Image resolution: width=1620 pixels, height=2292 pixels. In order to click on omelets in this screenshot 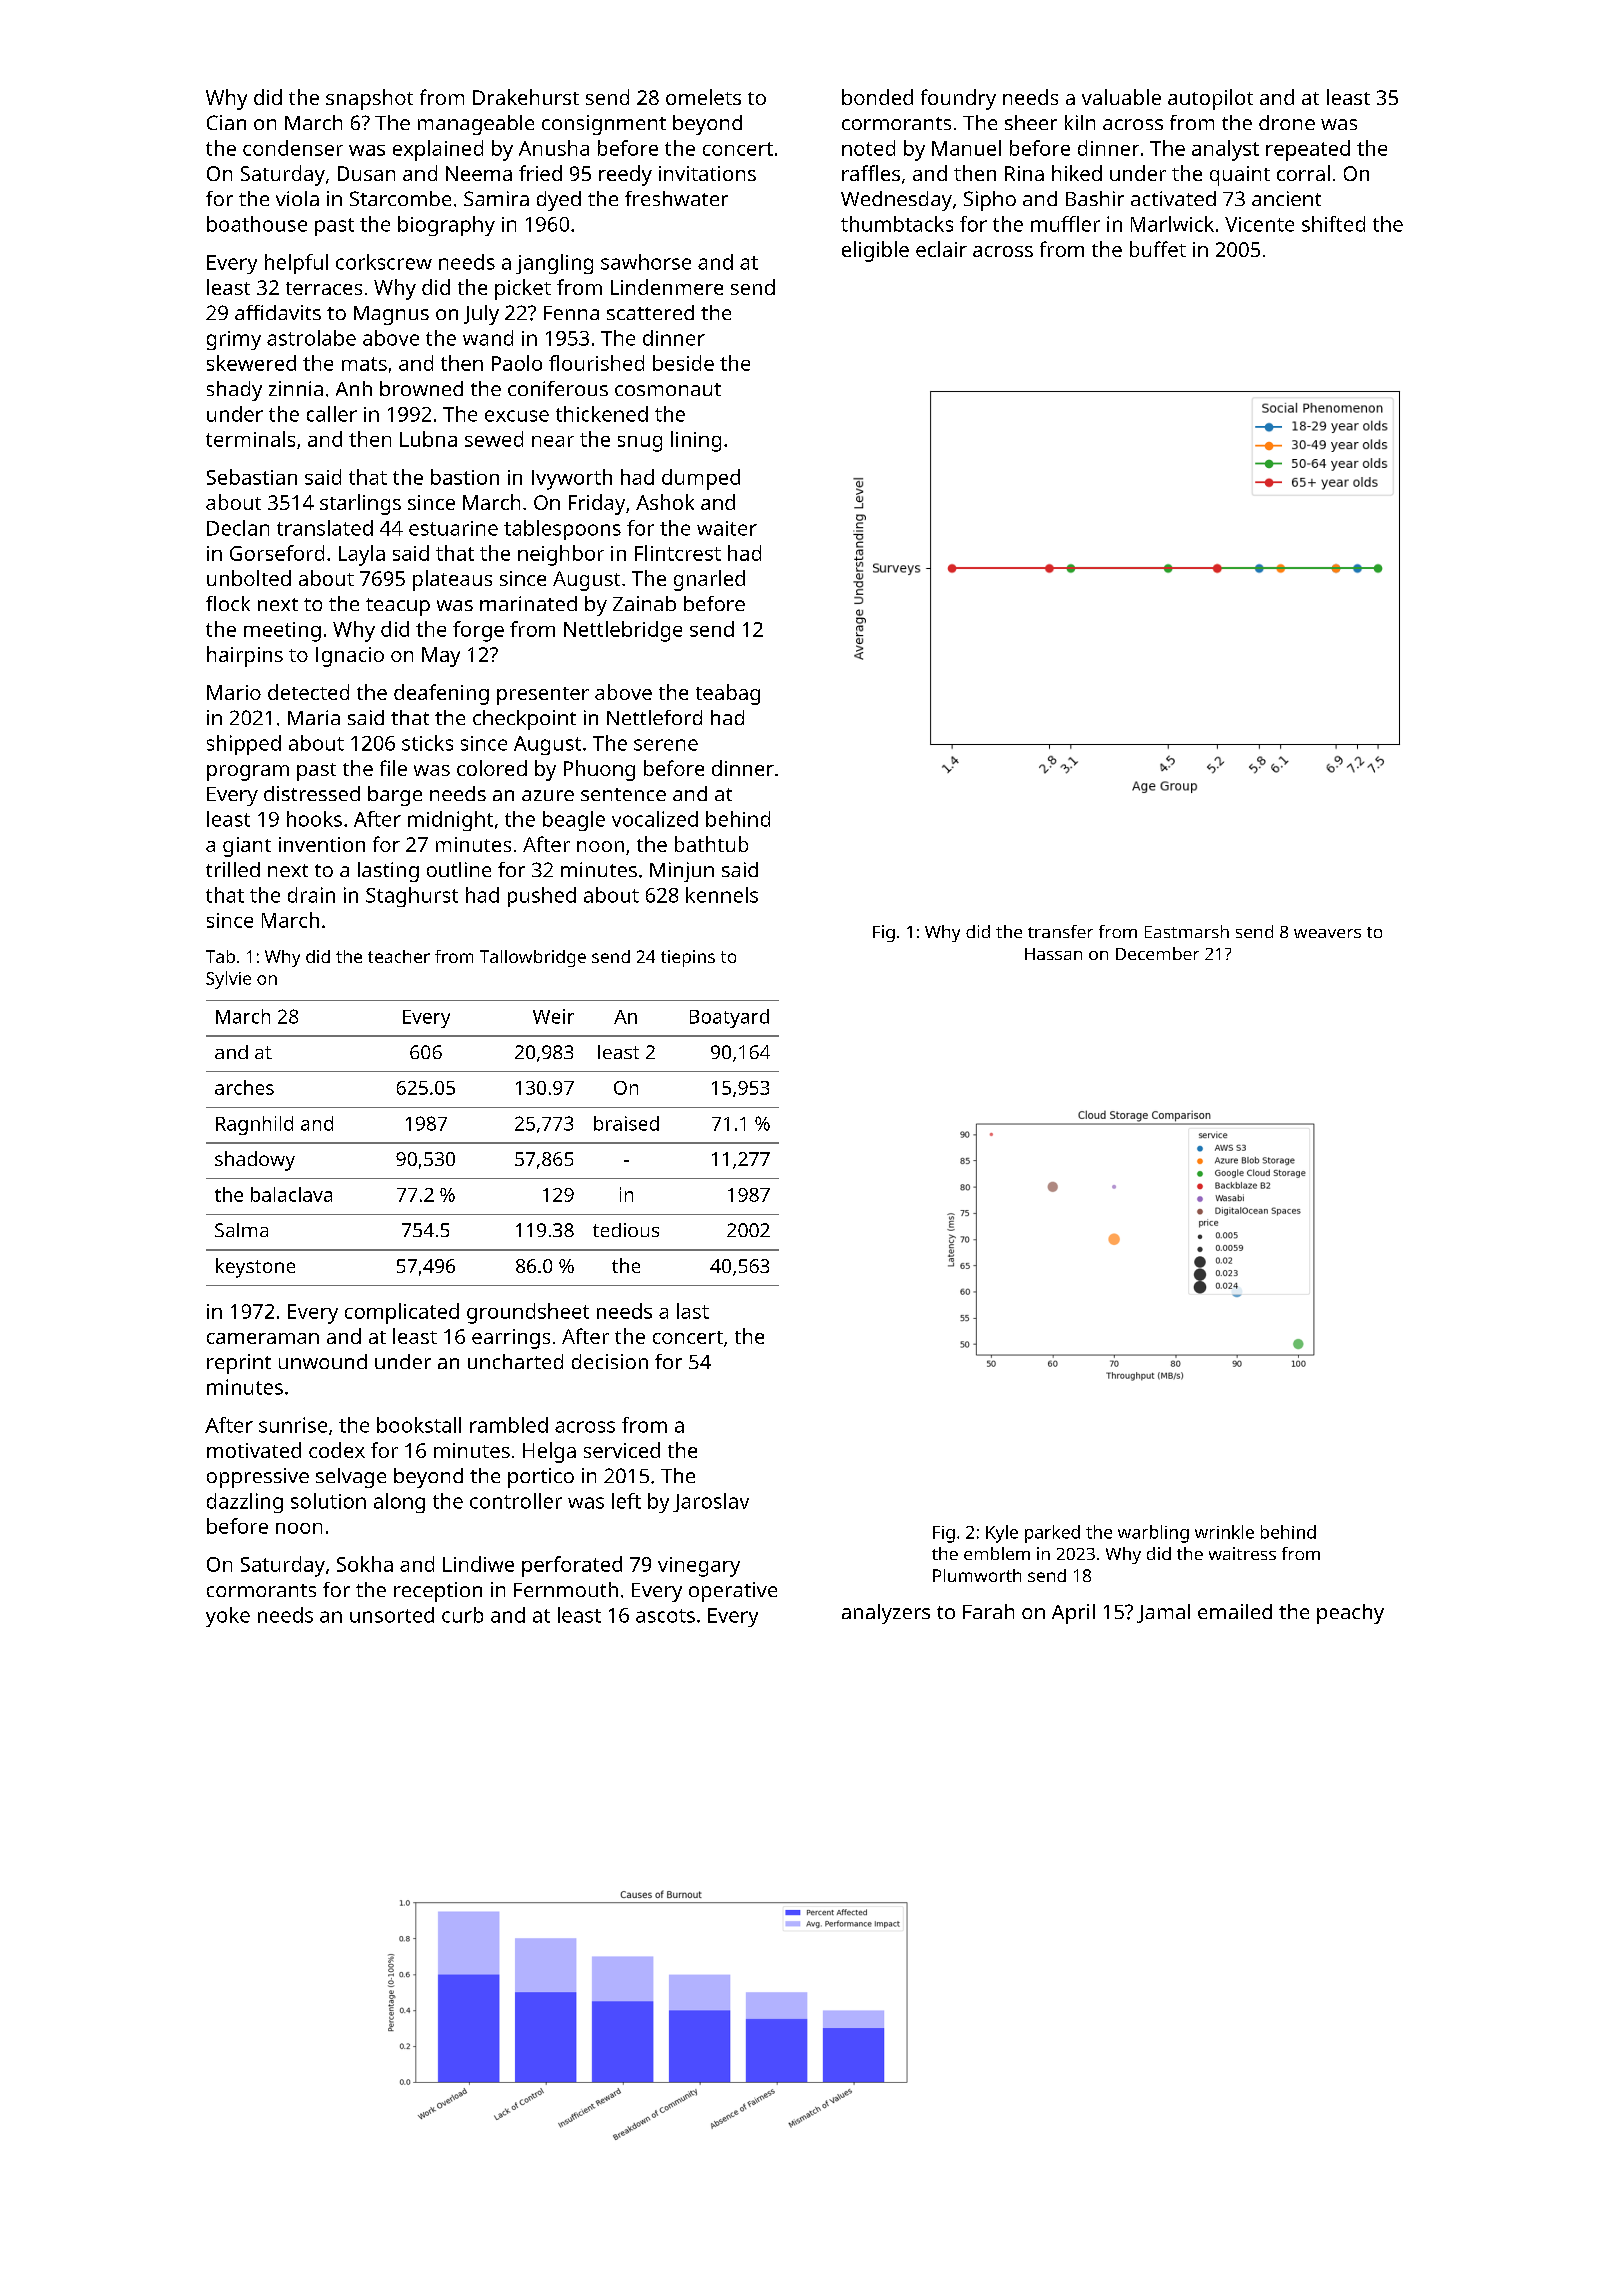, I will do `click(703, 97)`.
